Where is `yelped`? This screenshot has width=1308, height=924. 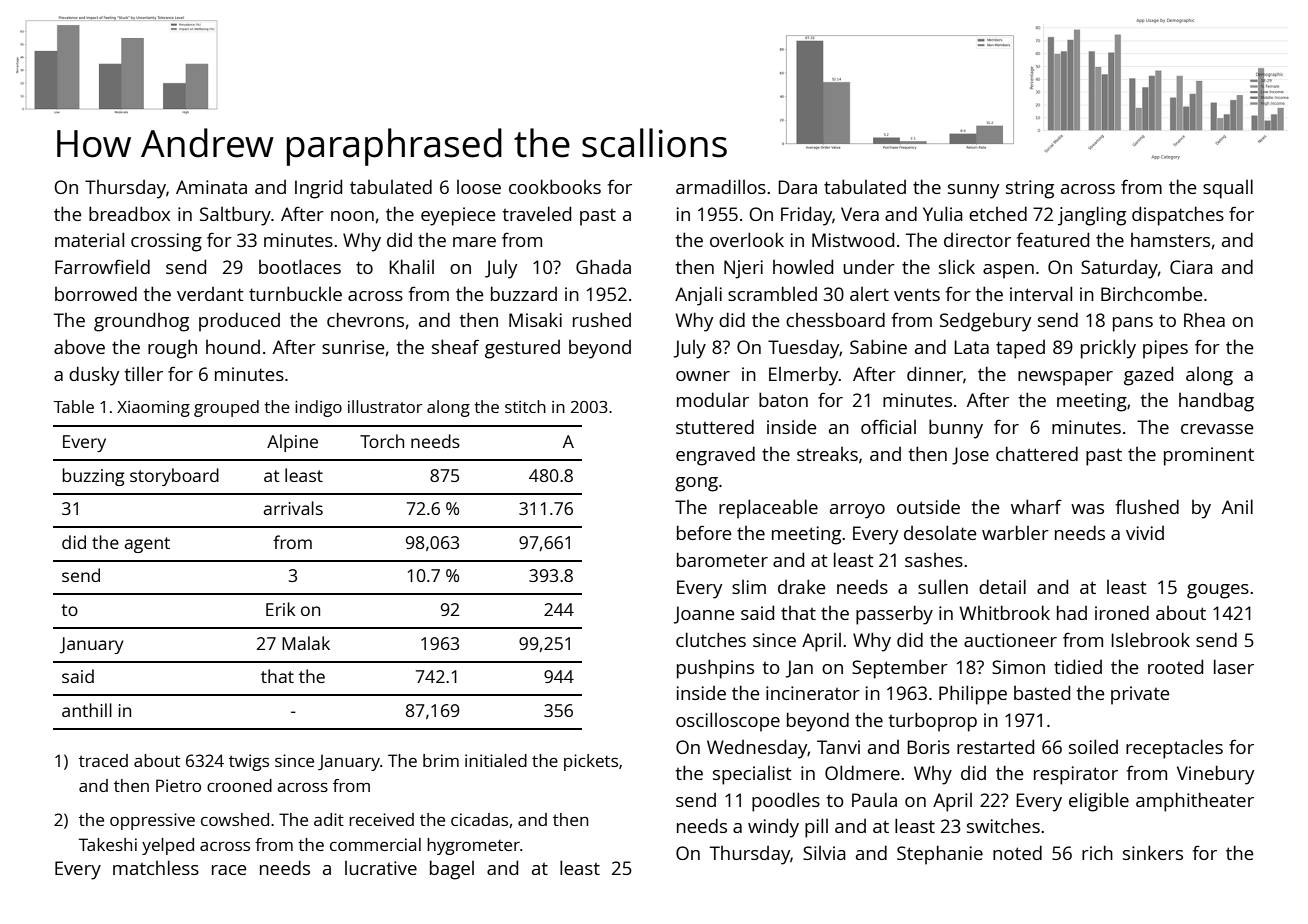 yelped is located at coordinates (168, 846).
